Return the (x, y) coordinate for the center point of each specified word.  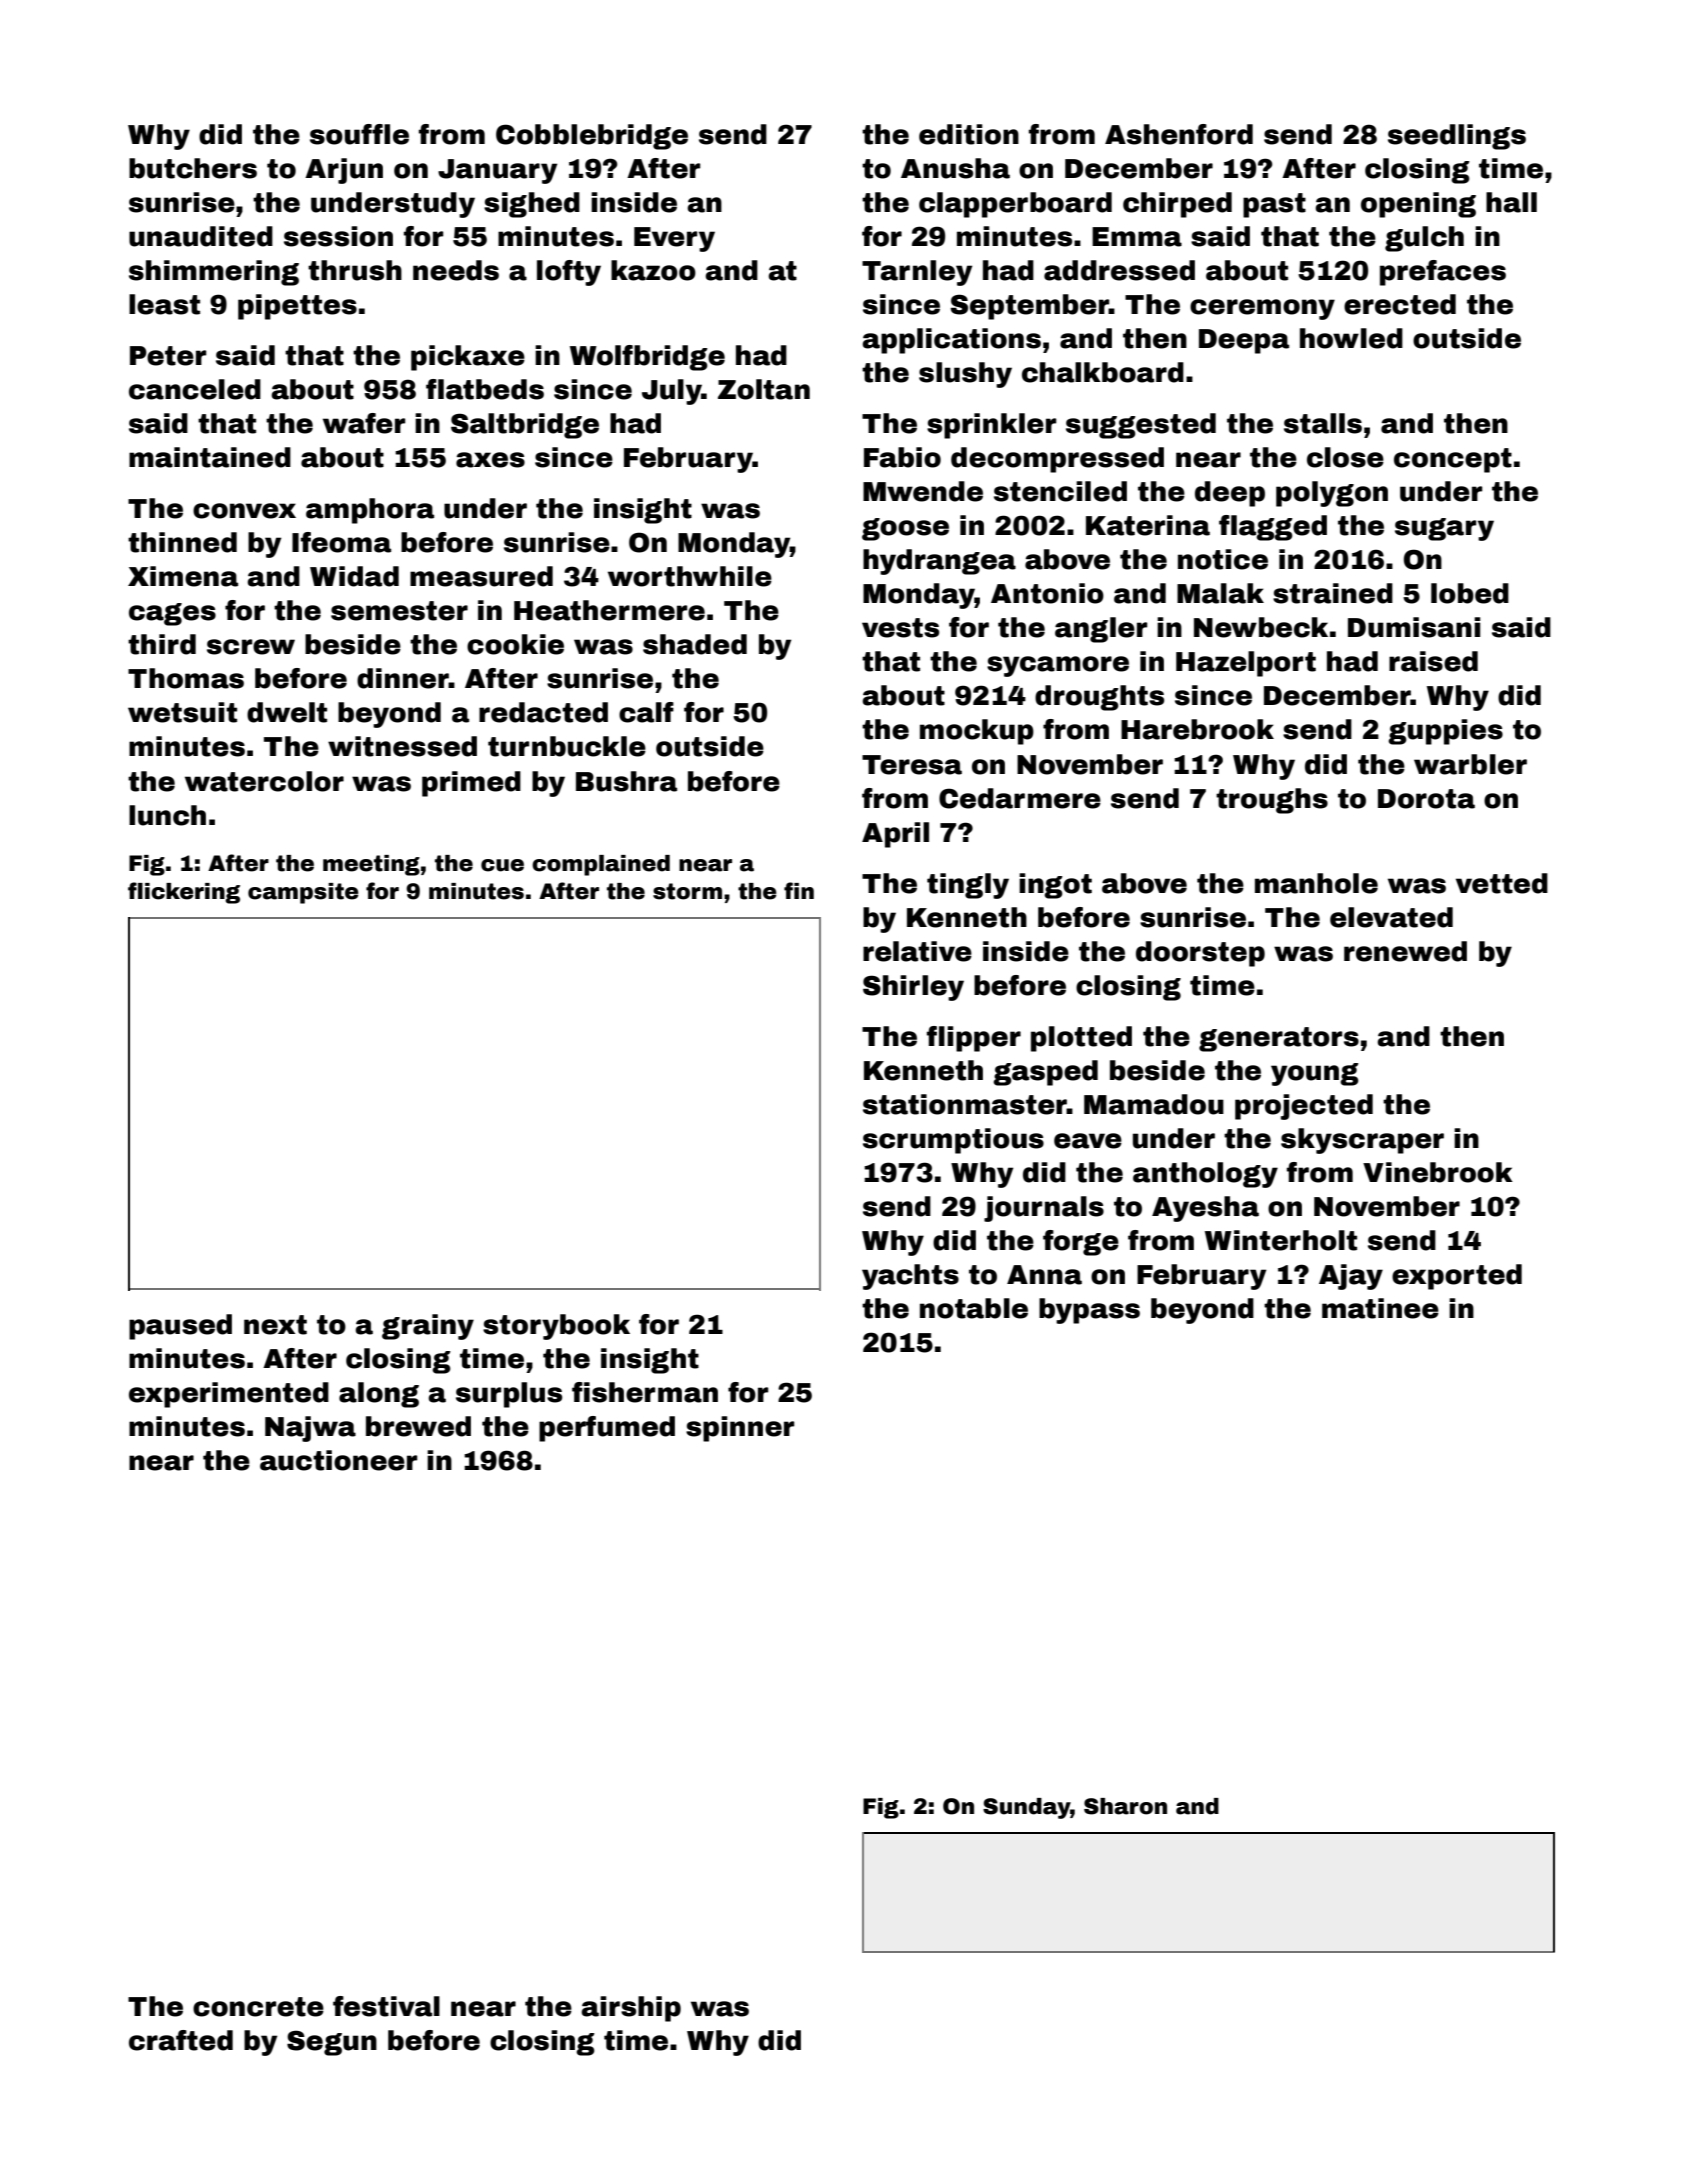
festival (386, 2006)
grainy (428, 1327)
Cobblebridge (592, 137)
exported (1457, 1277)
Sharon (1125, 1806)
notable (974, 1308)
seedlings (1457, 137)
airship (631, 2009)
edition (969, 134)
